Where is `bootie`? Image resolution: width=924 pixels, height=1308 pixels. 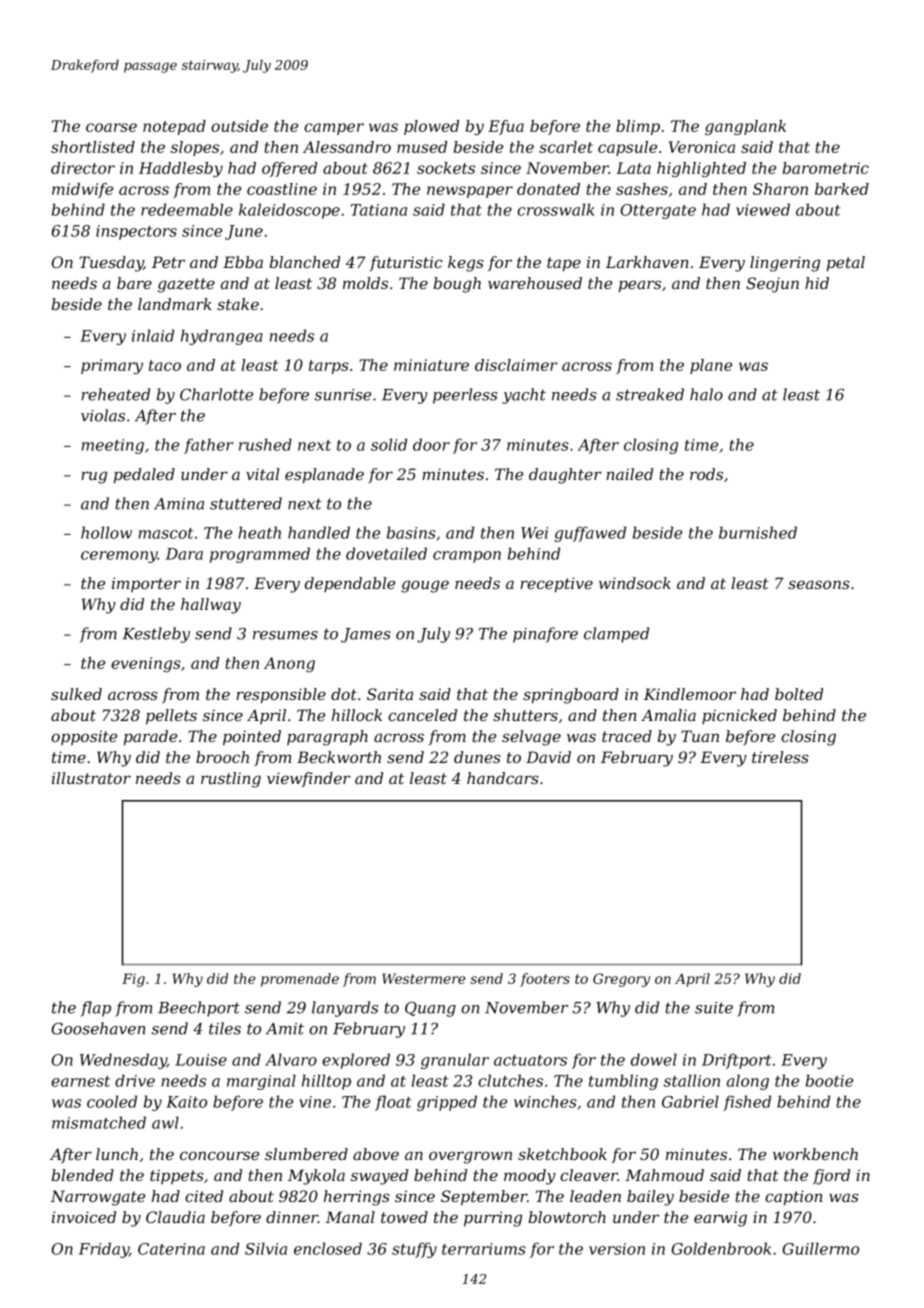 bootie is located at coordinates (829, 1080).
